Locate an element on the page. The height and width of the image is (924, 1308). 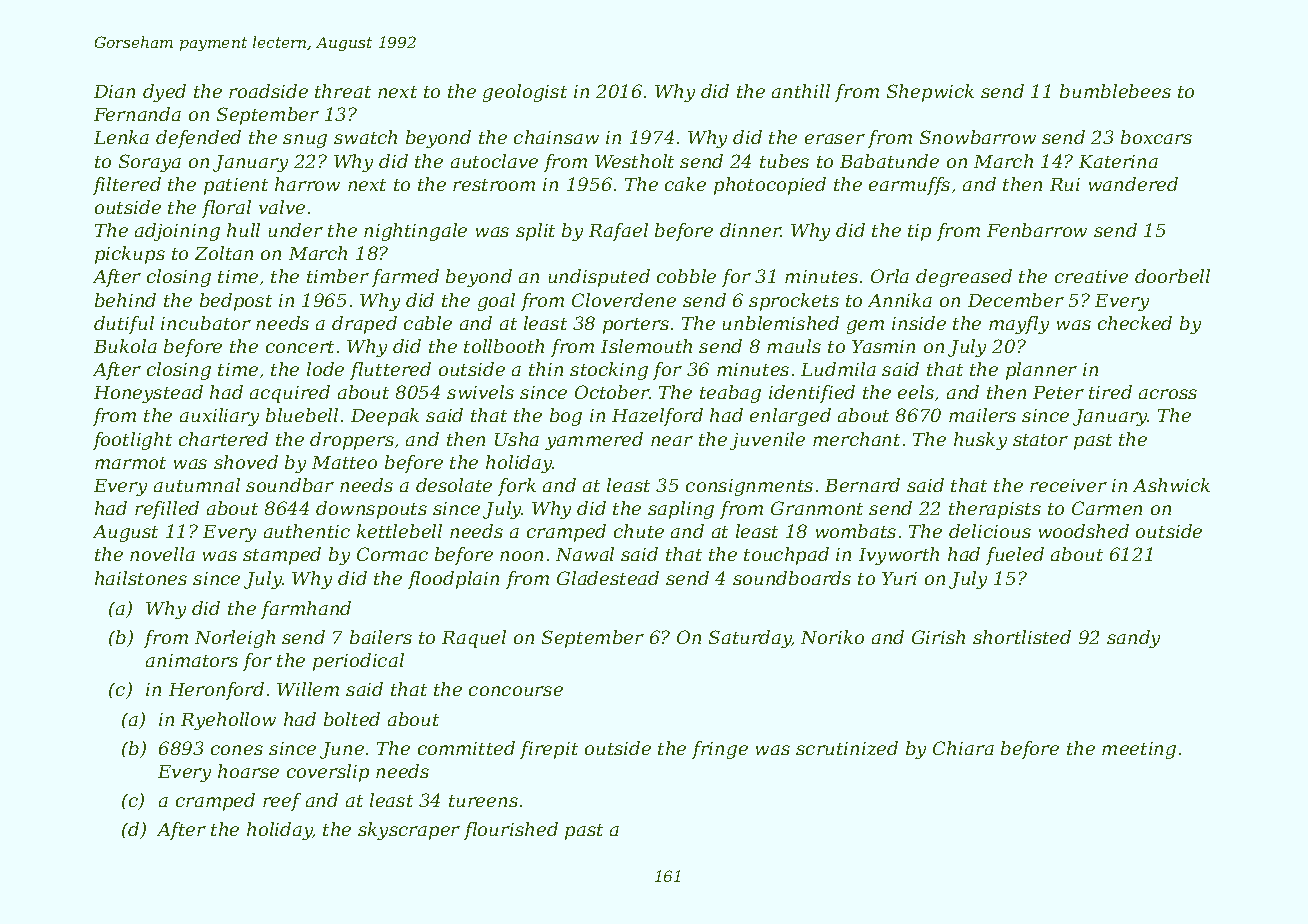
Fenbarrow is located at coordinates (1037, 230).
